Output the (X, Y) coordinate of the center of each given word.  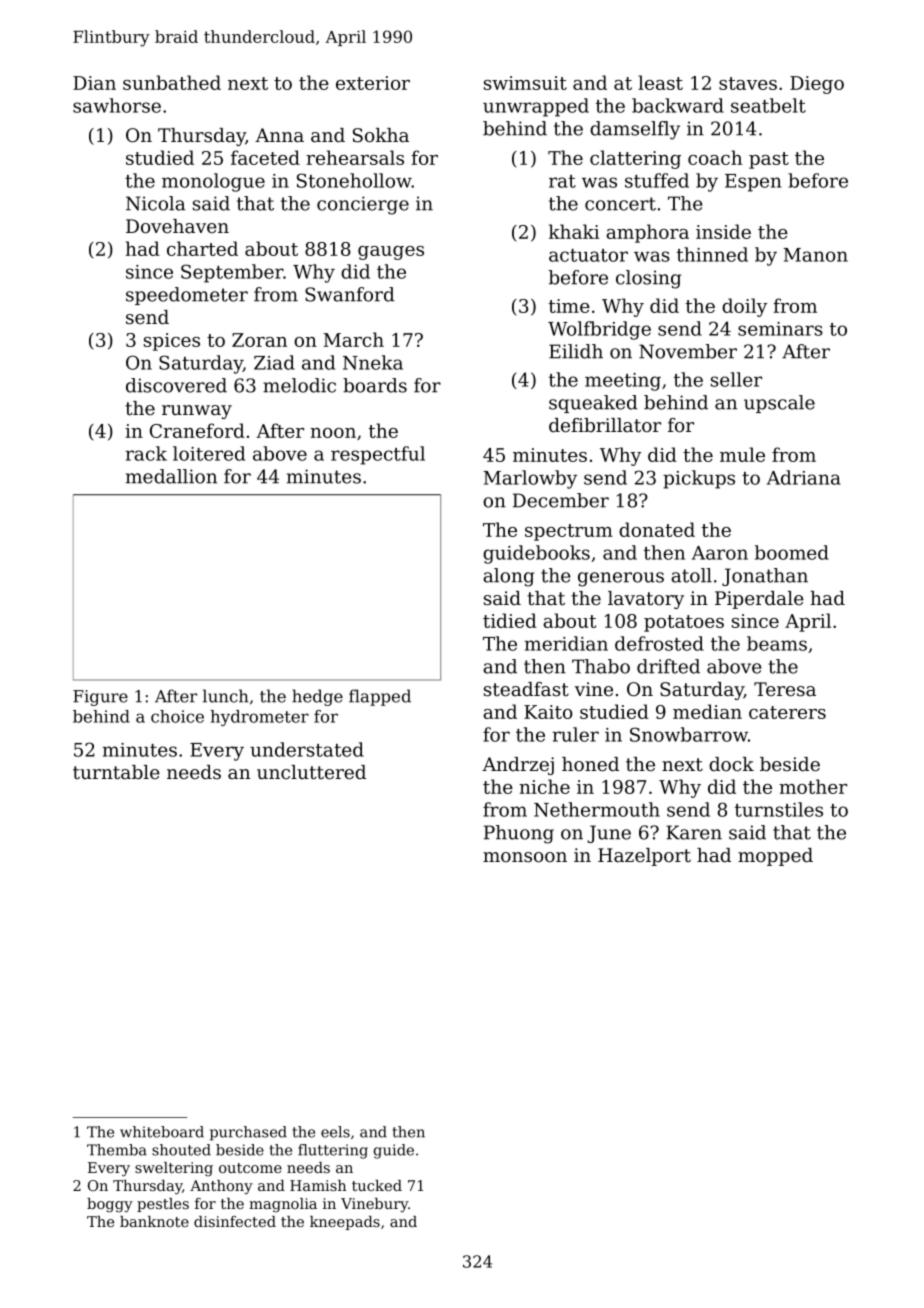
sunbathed (172, 82)
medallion (171, 476)
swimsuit (525, 83)
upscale (779, 404)
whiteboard (162, 1132)
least (660, 82)
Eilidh (576, 351)
